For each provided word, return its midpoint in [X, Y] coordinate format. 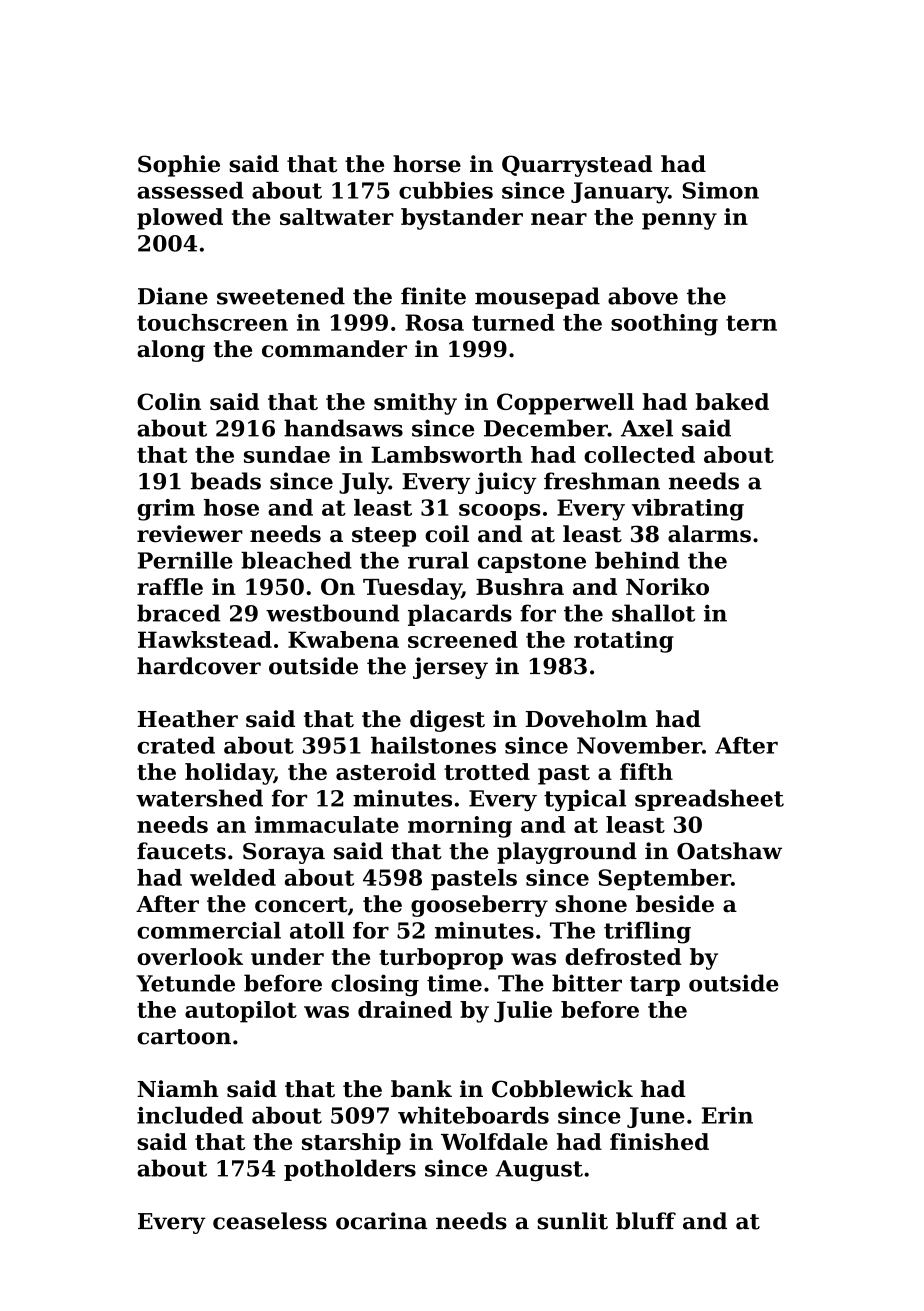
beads [226, 481]
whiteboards [473, 1115]
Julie [523, 1012]
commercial [209, 930]
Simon [720, 190]
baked [732, 401]
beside [675, 904]
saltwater [337, 216]
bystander [462, 219]
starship [351, 1144]
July [364, 483]
